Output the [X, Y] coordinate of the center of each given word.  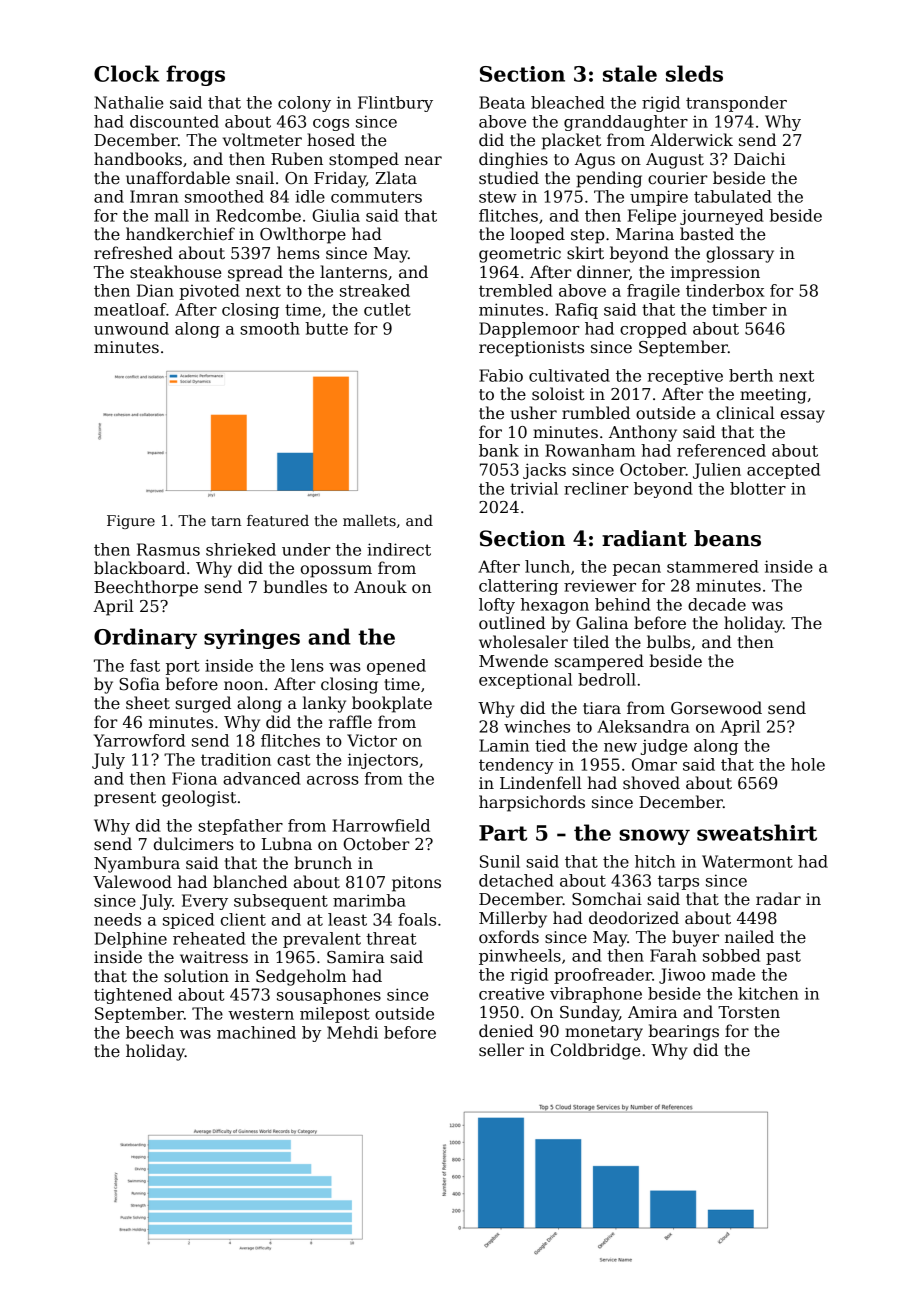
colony [304, 104]
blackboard [139, 567]
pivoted [209, 292]
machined [256, 1032]
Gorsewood [716, 708]
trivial [534, 488]
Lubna [287, 843]
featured [278, 520]
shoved [651, 783]
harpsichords [532, 803]
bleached [568, 102]
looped [537, 235]
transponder [736, 104]
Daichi [760, 158]
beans [727, 538]
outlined [512, 623]
